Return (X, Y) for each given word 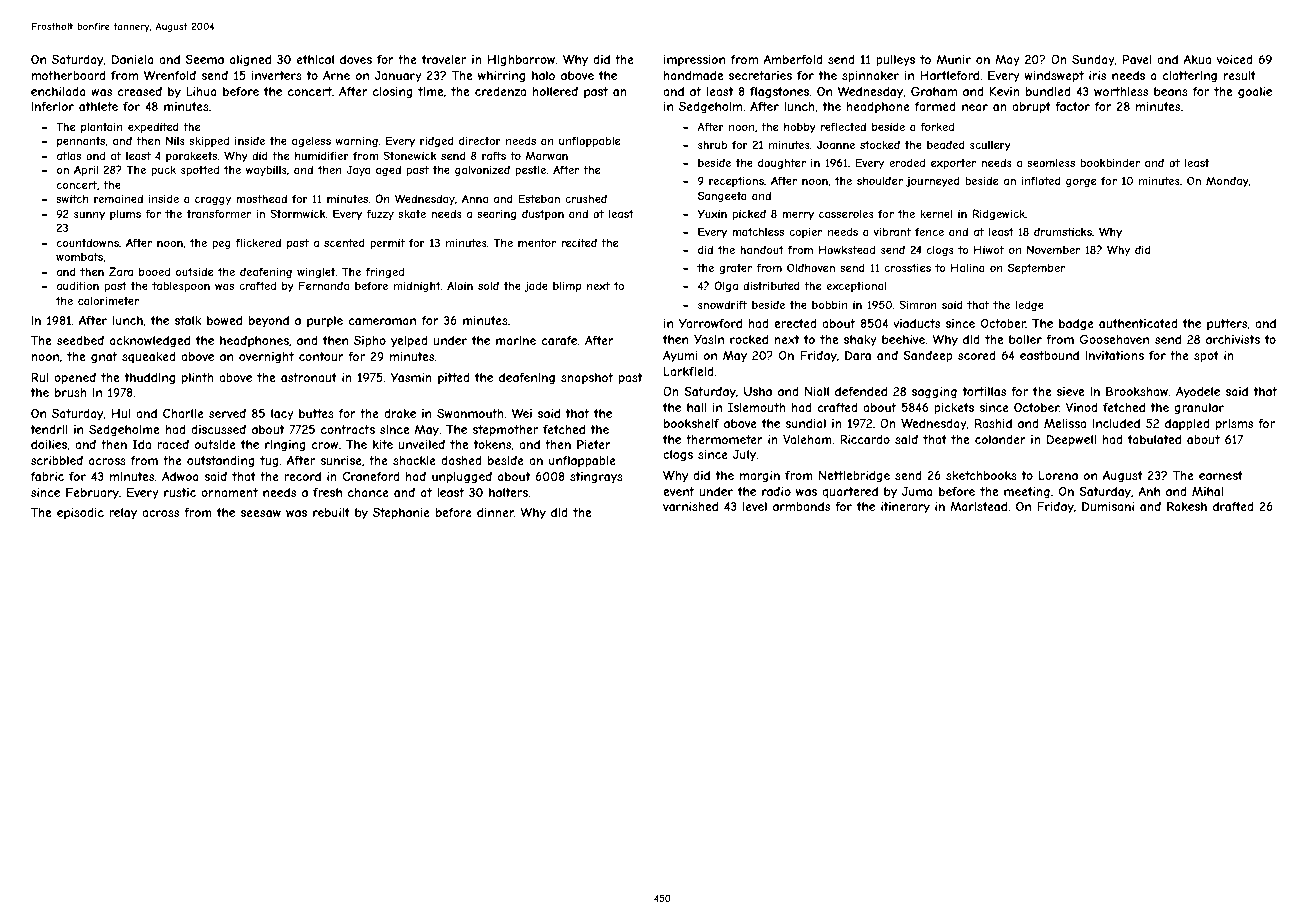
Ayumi (680, 357)
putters (1227, 325)
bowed (224, 320)
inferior (52, 106)
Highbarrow (521, 61)
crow (325, 445)
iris (1097, 75)
